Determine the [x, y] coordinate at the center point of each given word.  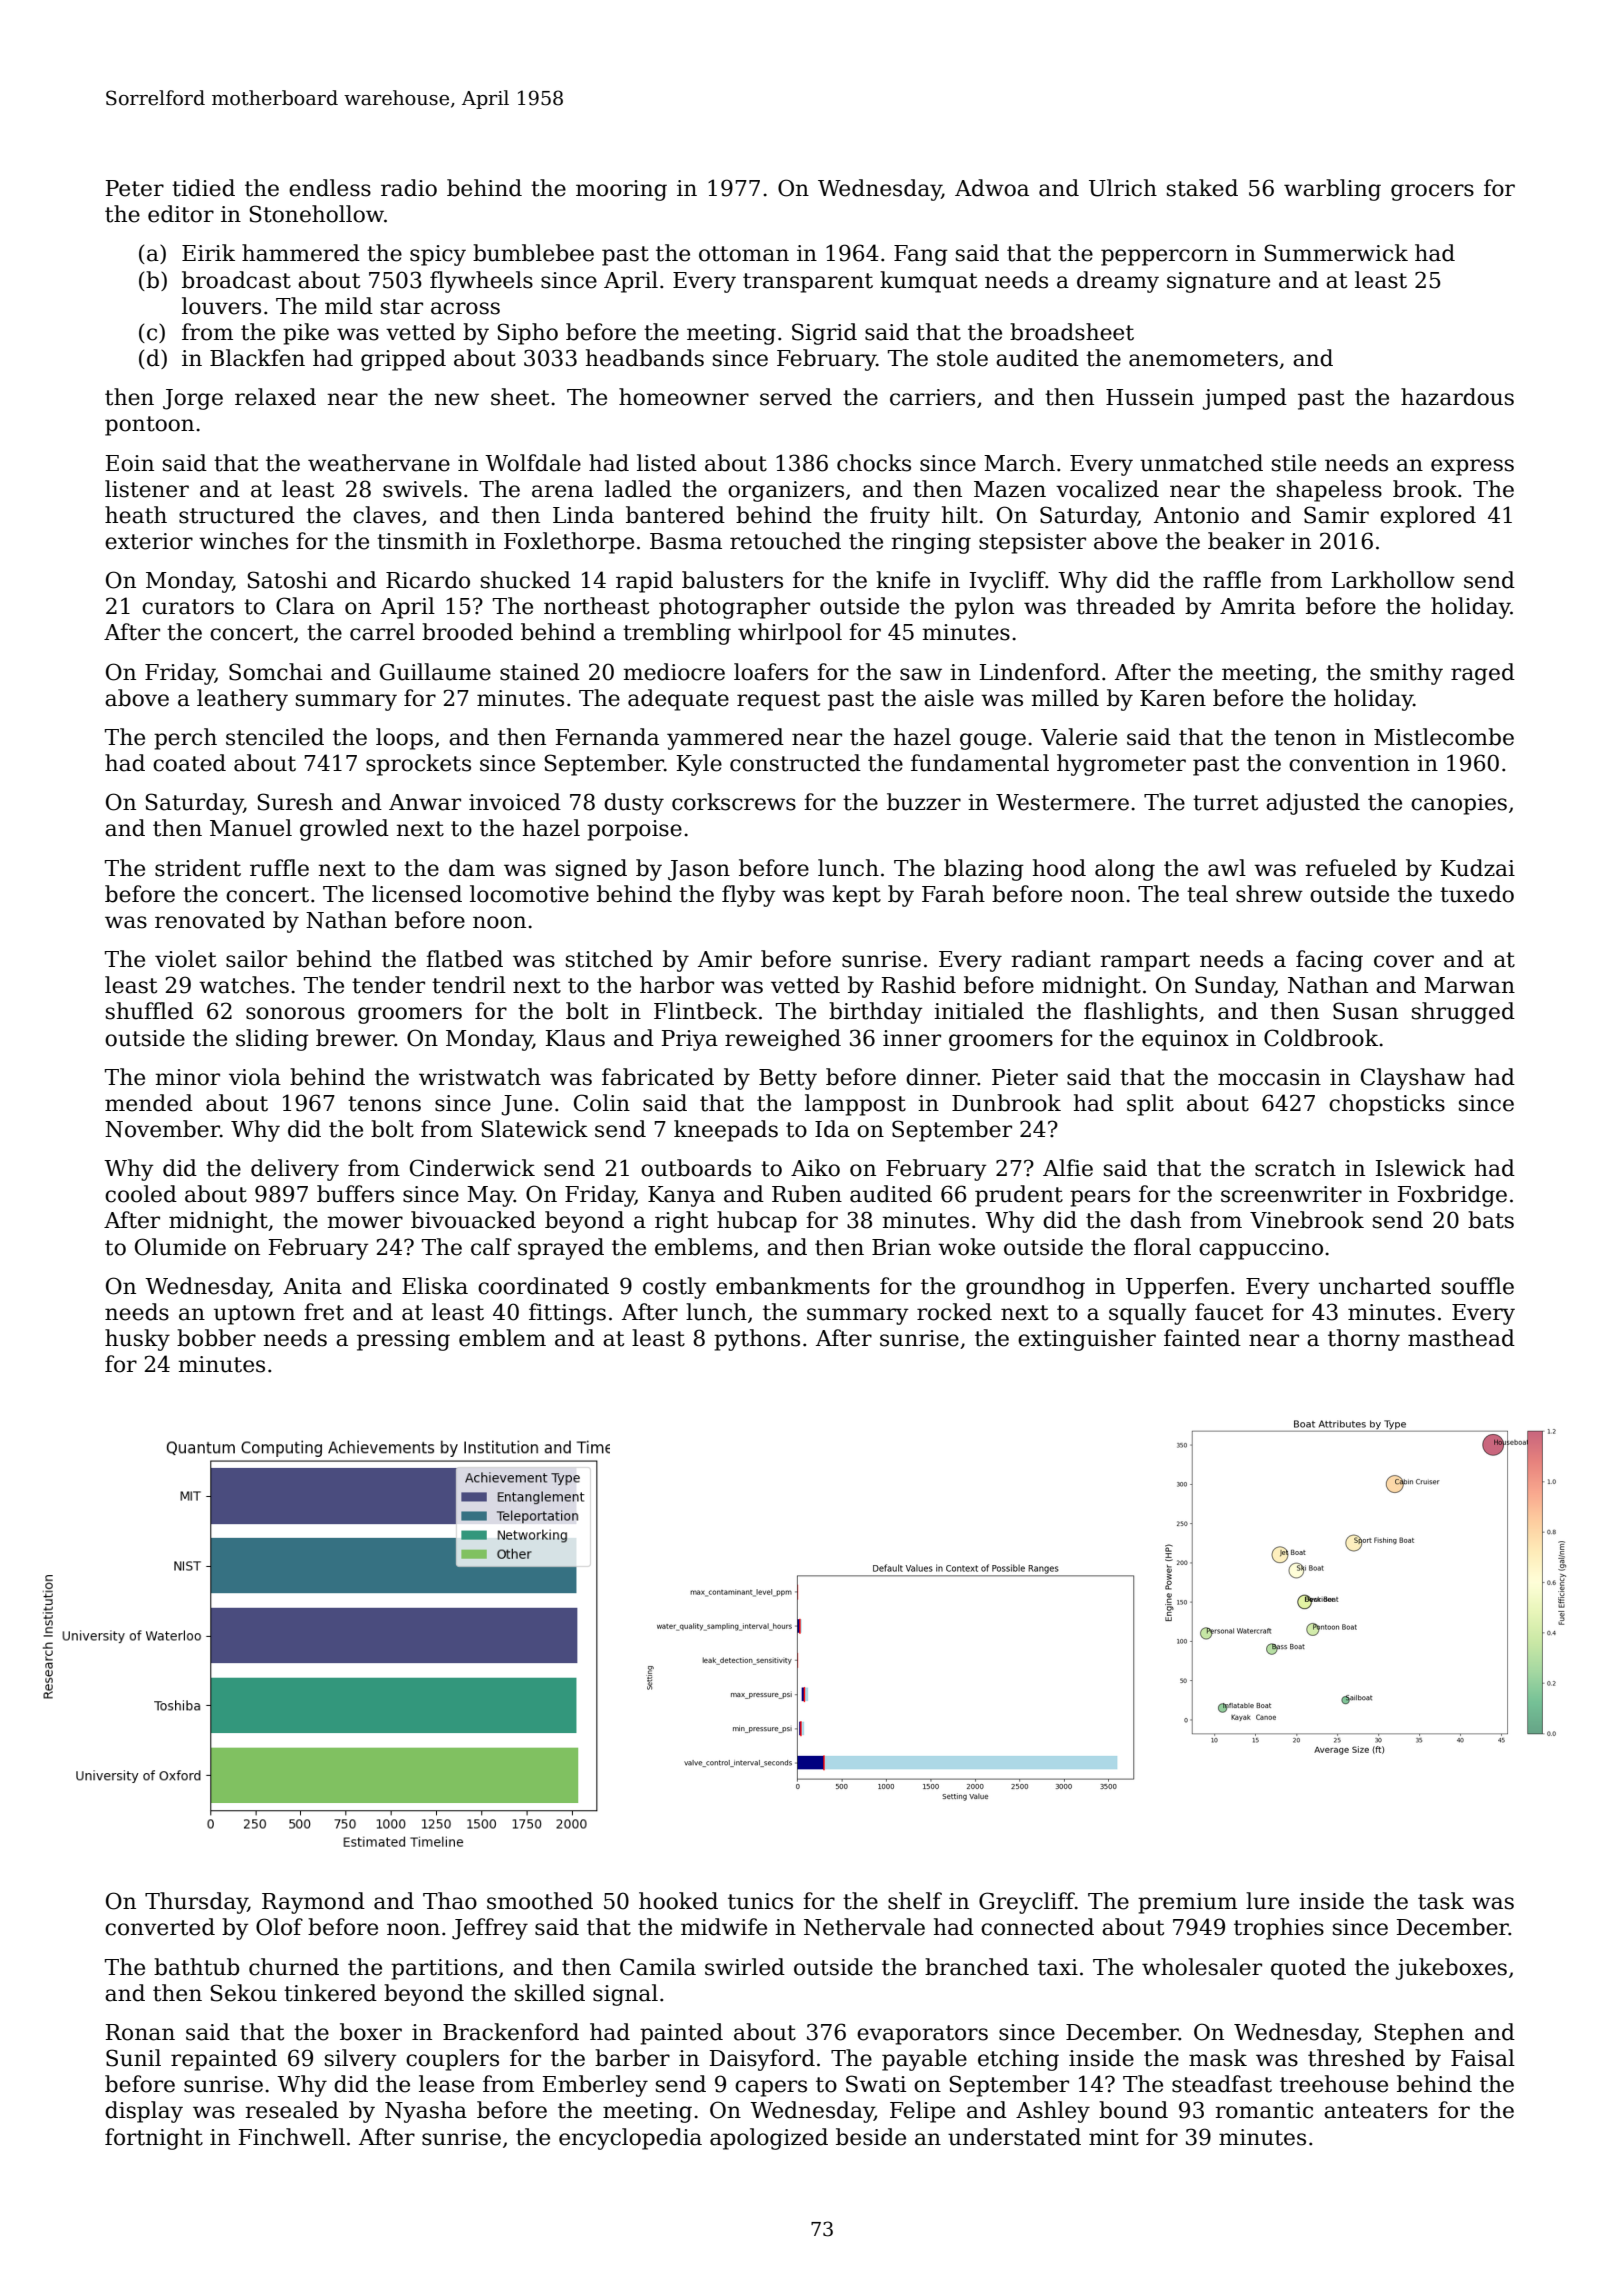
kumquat [928, 282]
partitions [444, 1969]
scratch [1295, 1168]
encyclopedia [630, 2139]
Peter [135, 188]
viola [255, 1077]
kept [856, 896]
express [1472, 467]
